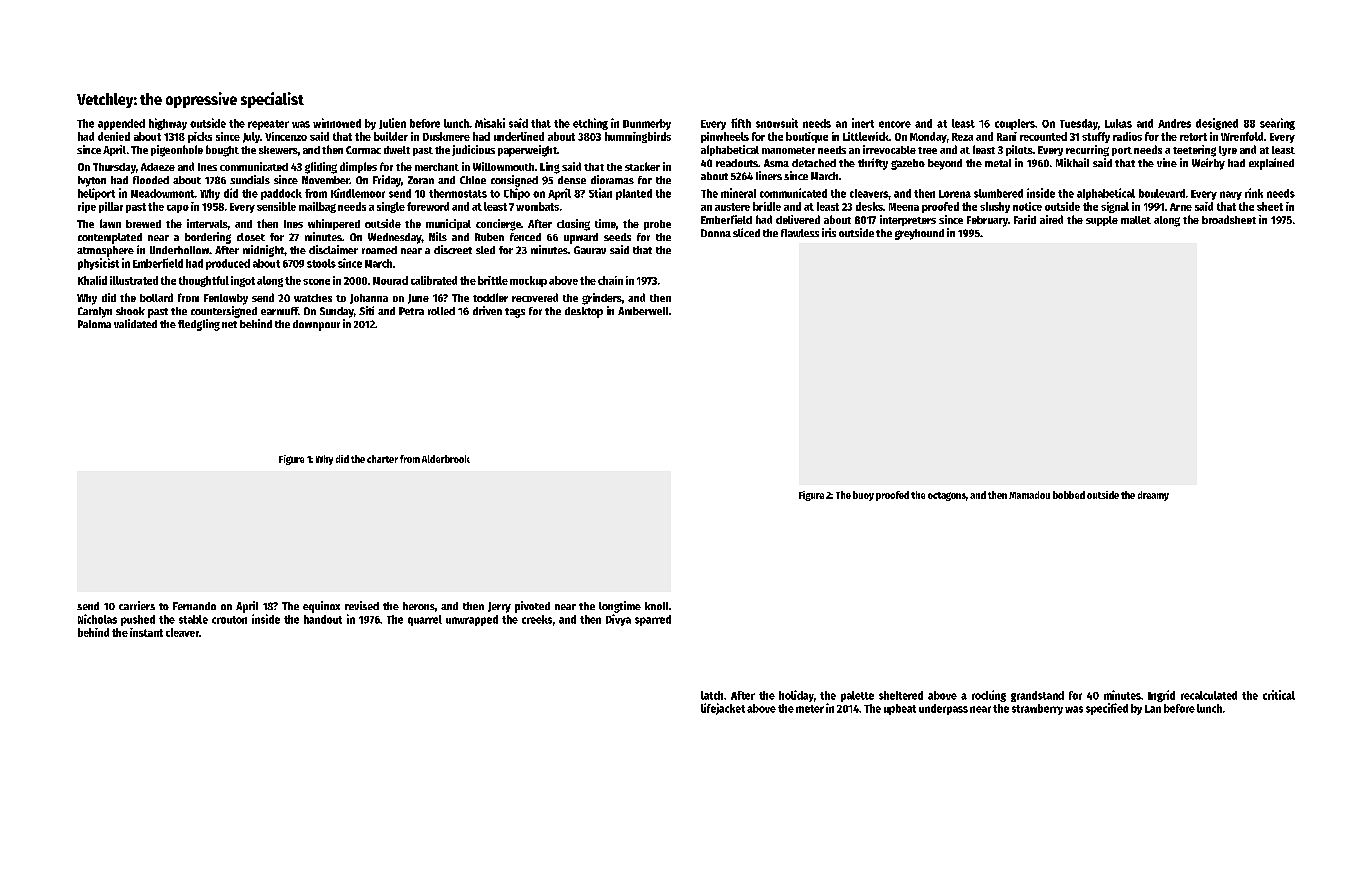 This document has width=1372, height=887. I want to click on instant, so click(146, 632).
